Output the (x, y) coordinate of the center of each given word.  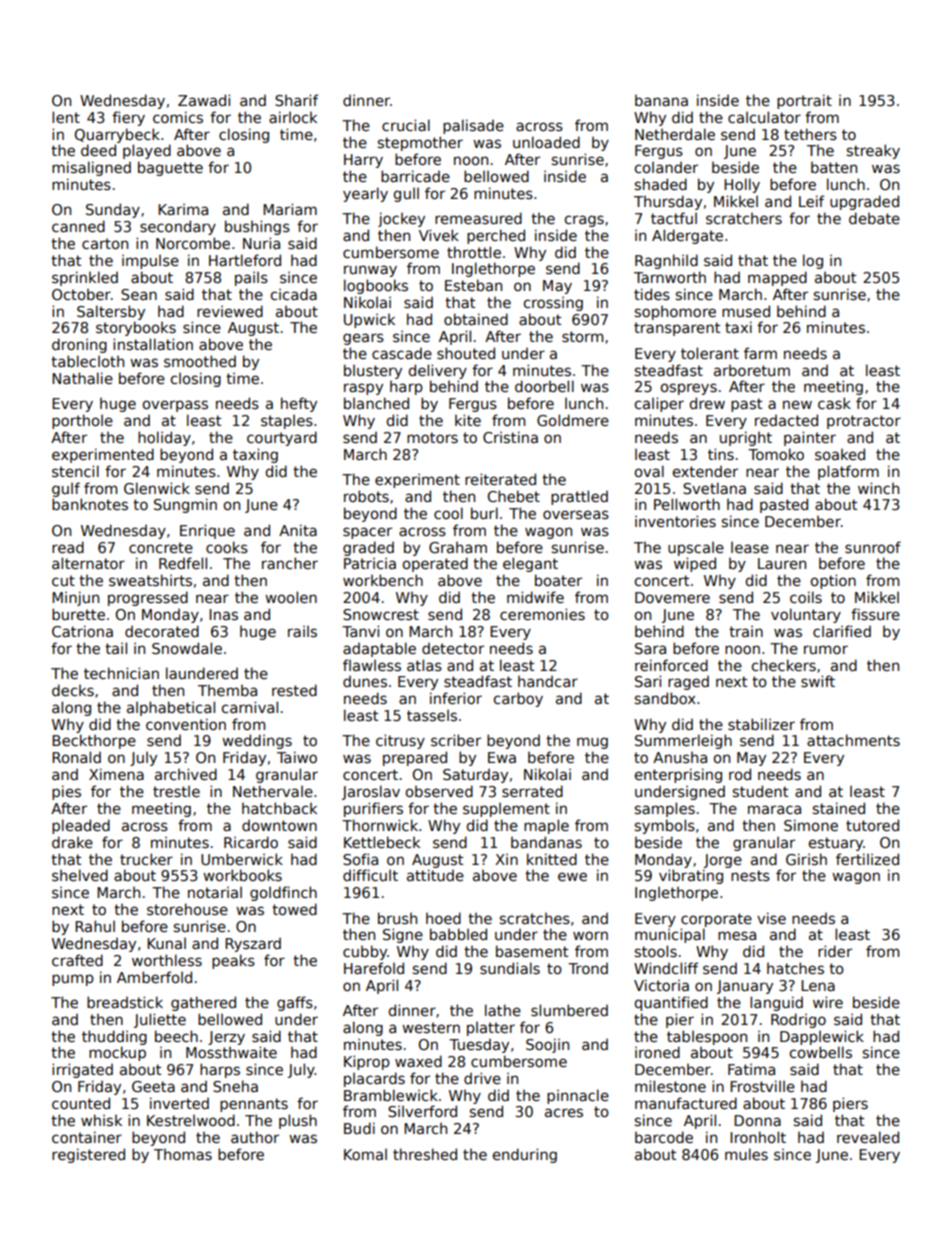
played (147, 151)
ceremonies (542, 614)
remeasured (478, 218)
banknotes (90, 504)
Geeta (153, 1086)
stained (839, 808)
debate (874, 218)
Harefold (374, 968)
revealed (868, 1137)
